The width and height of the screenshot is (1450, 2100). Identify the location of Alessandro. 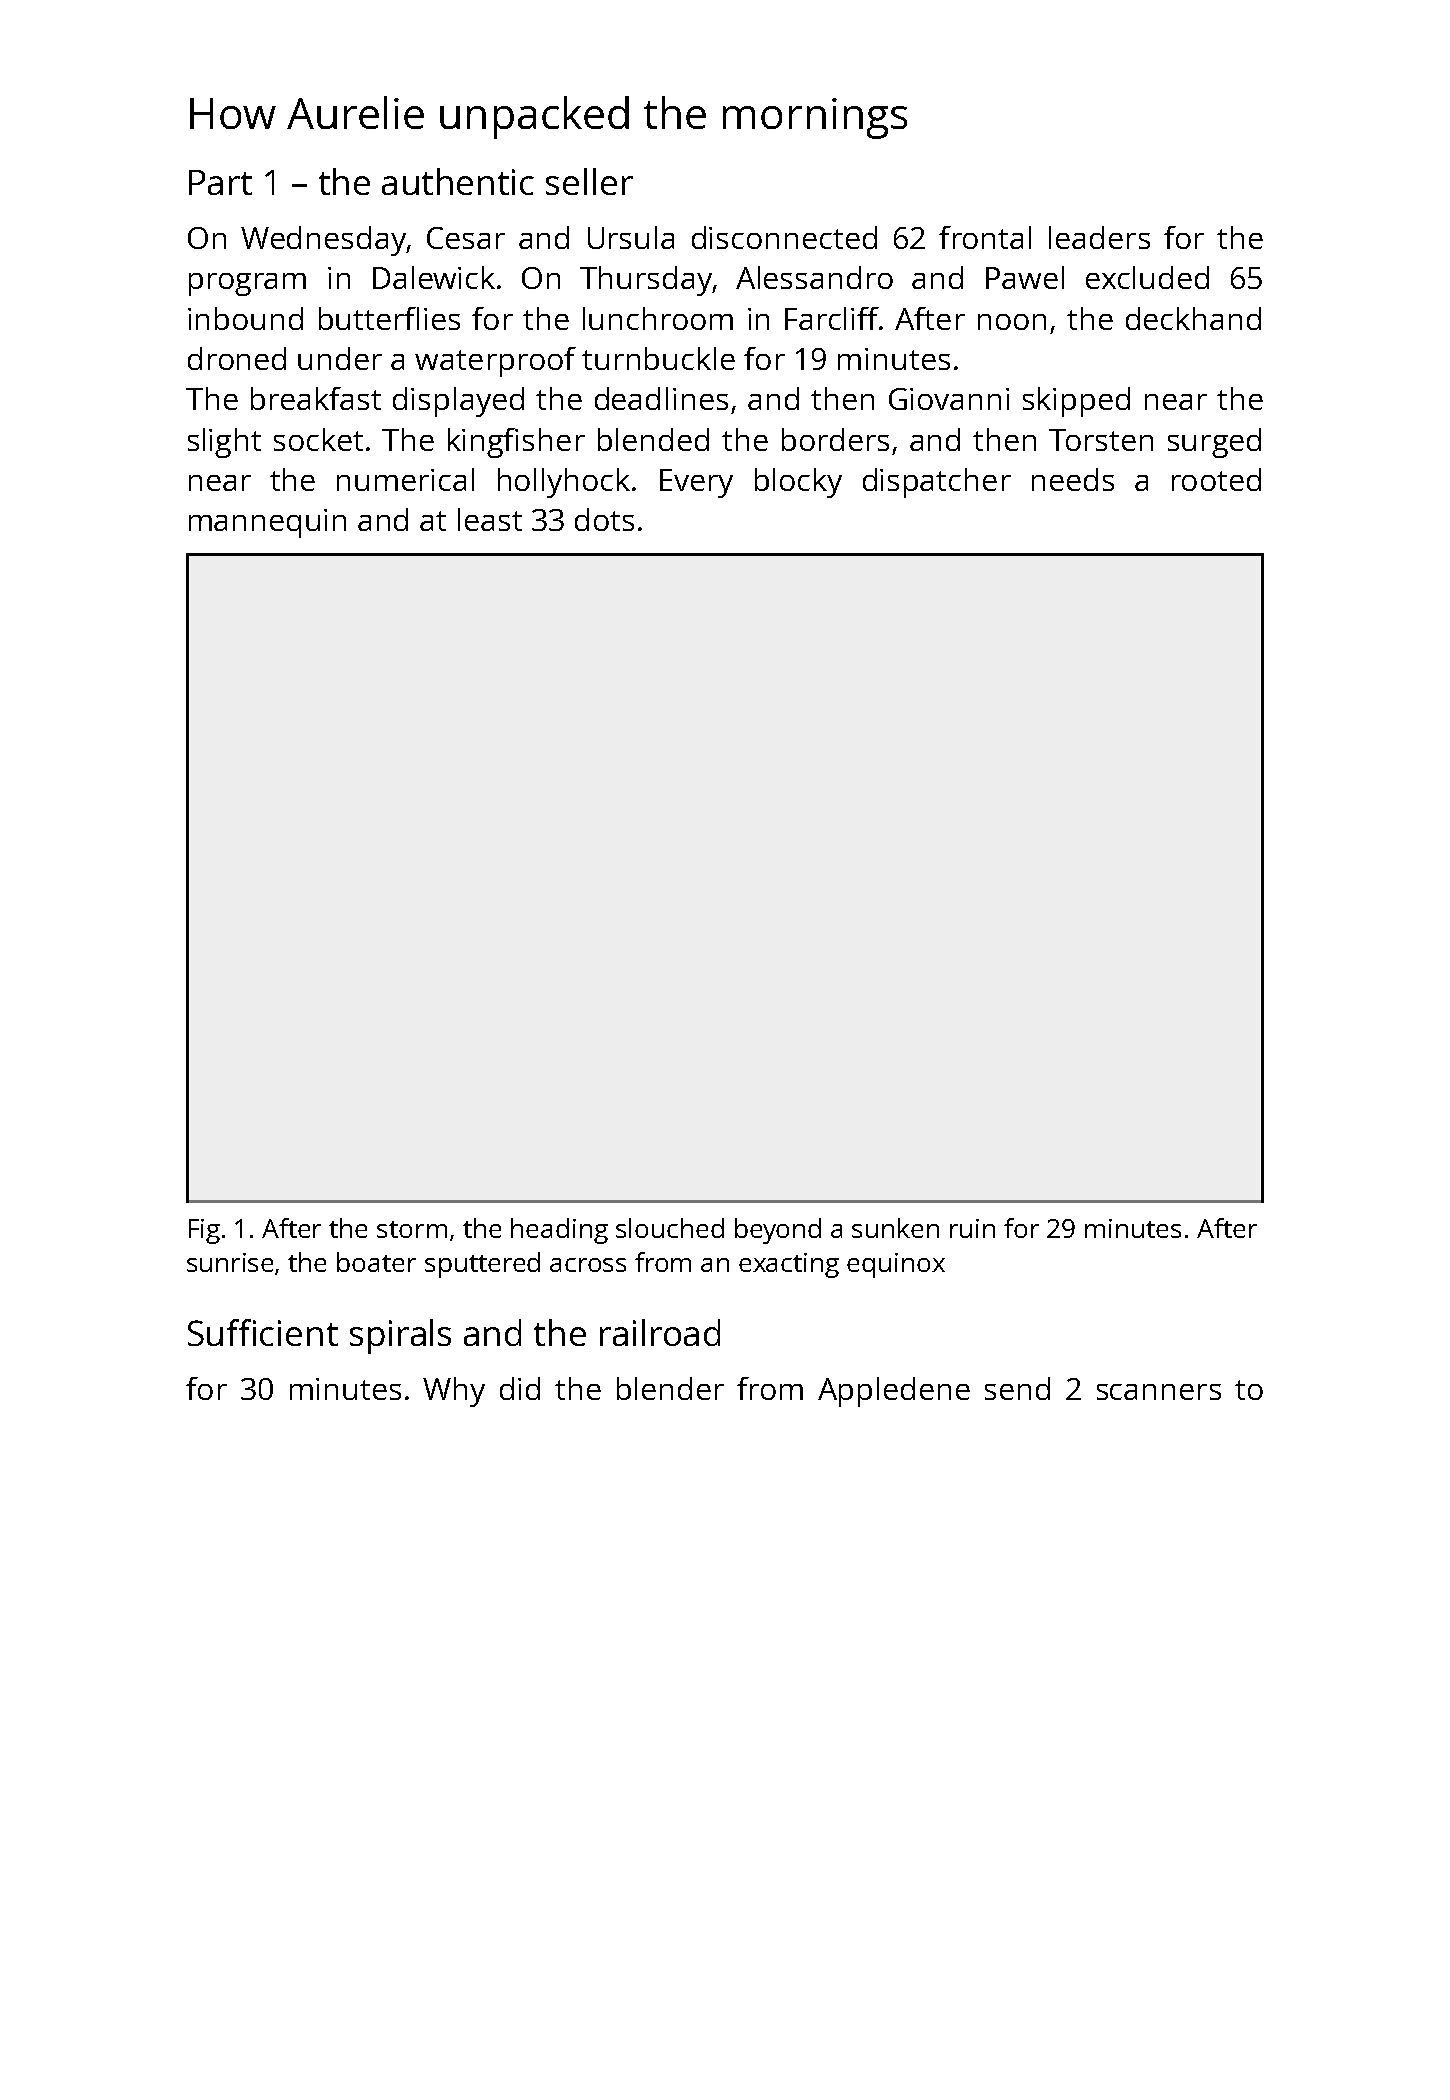
(814, 277).
